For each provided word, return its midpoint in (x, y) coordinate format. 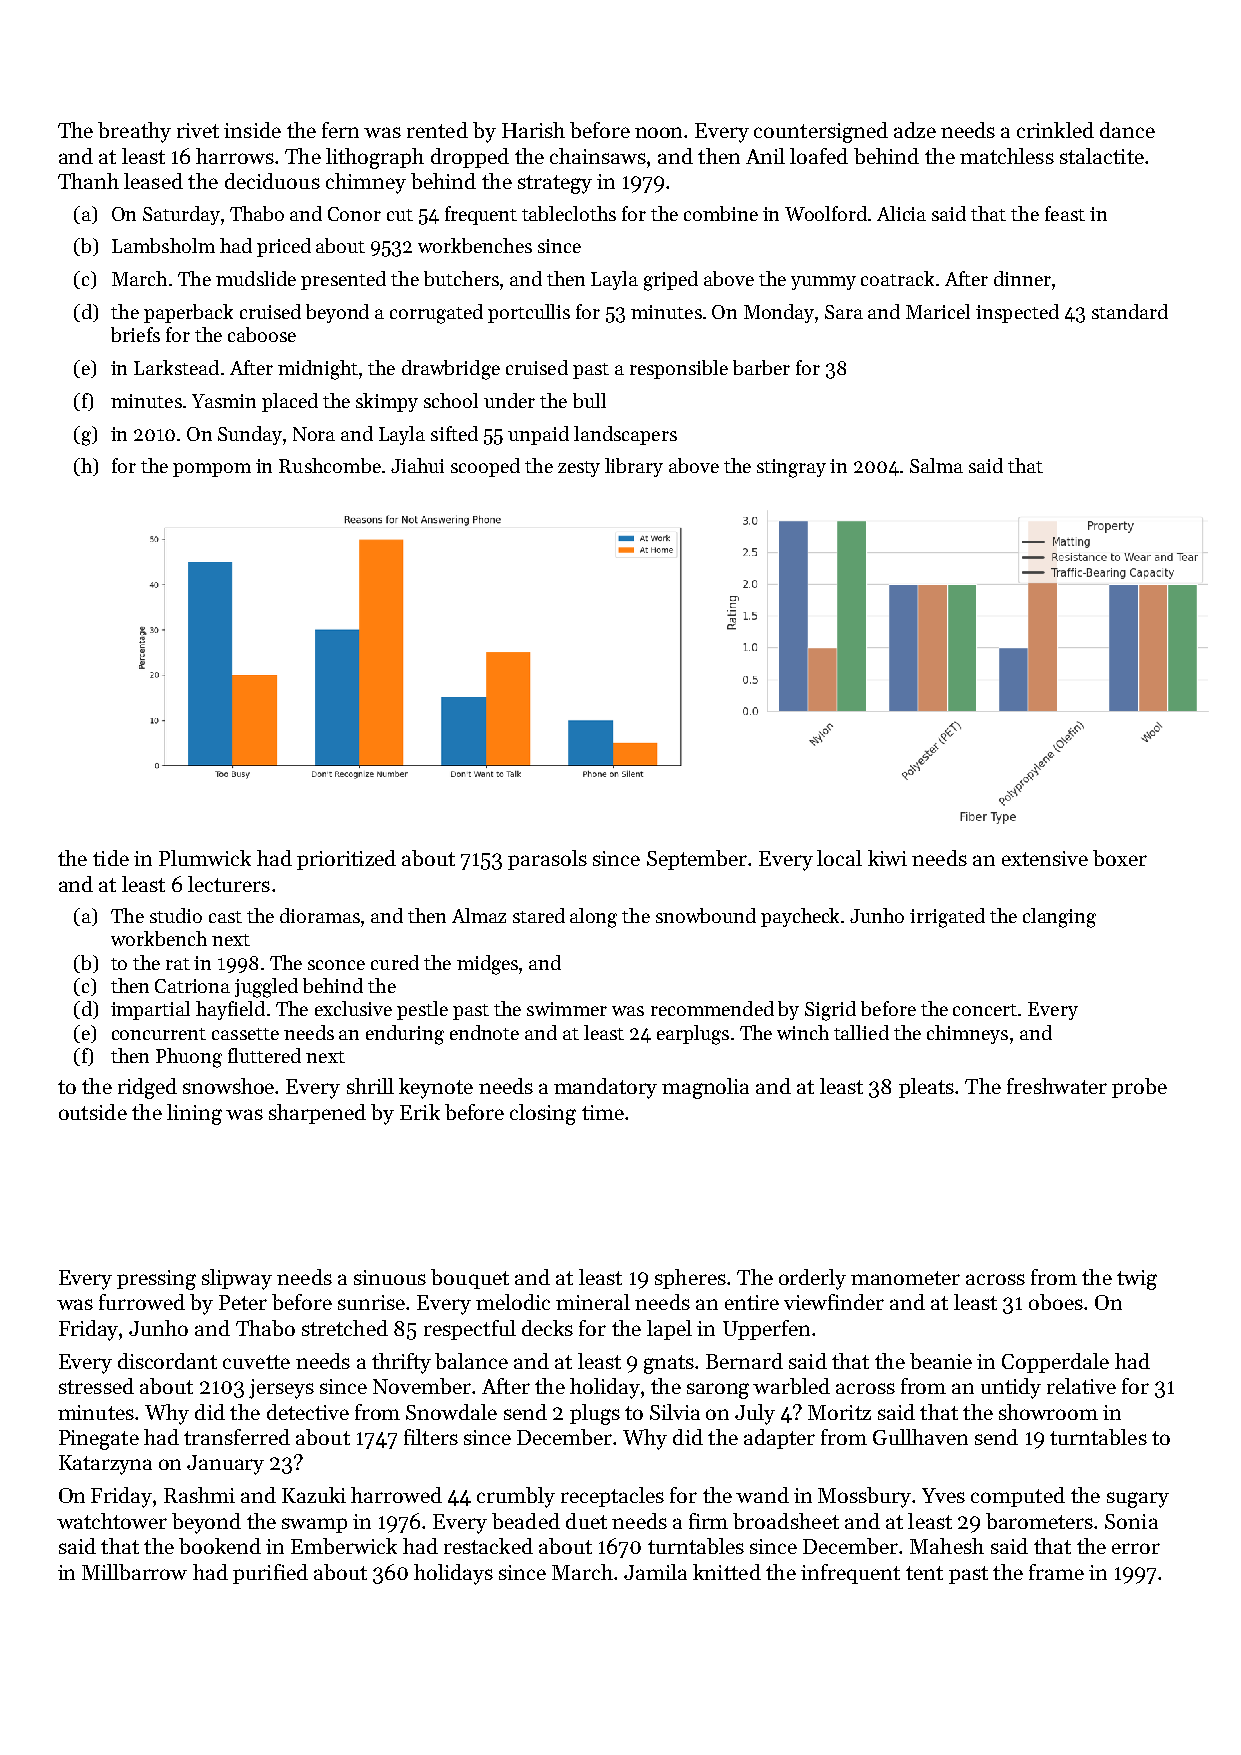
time (603, 1112)
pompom (212, 470)
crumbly (516, 1497)
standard (1130, 311)
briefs (135, 334)
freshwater (1057, 1086)
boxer (1120, 858)
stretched (345, 1328)
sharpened (317, 1114)
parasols (547, 860)
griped (671, 281)
